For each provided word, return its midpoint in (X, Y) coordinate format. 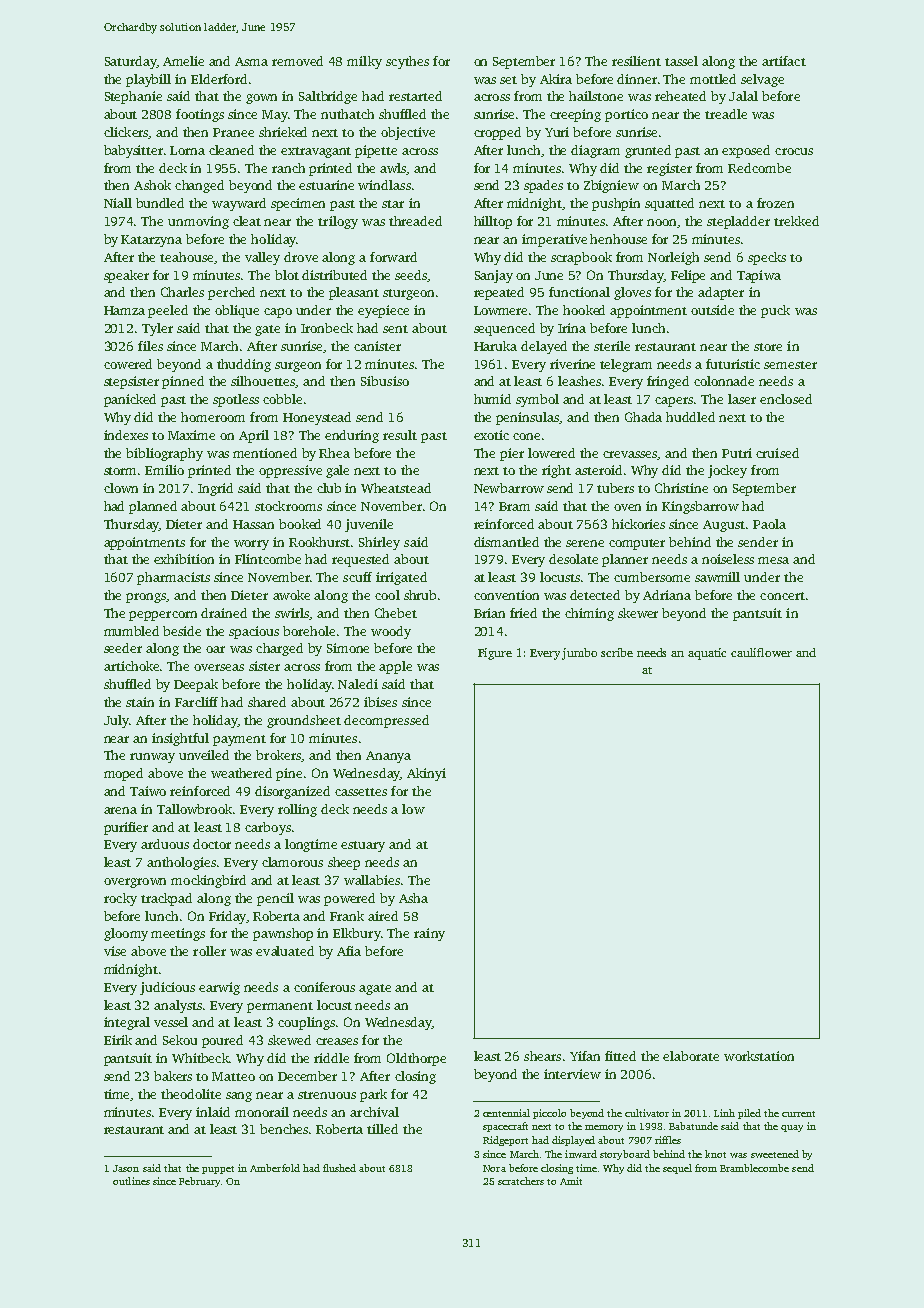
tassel (681, 61)
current (798, 1114)
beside (182, 631)
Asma (251, 61)
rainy (429, 934)
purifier (126, 828)
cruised (777, 453)
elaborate (691, 1056)
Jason (126, 1168)
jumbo (579, 654)
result (400, 435)
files (150, 346)
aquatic (707, 654)
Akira (556, 79)
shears (542, 1056)
